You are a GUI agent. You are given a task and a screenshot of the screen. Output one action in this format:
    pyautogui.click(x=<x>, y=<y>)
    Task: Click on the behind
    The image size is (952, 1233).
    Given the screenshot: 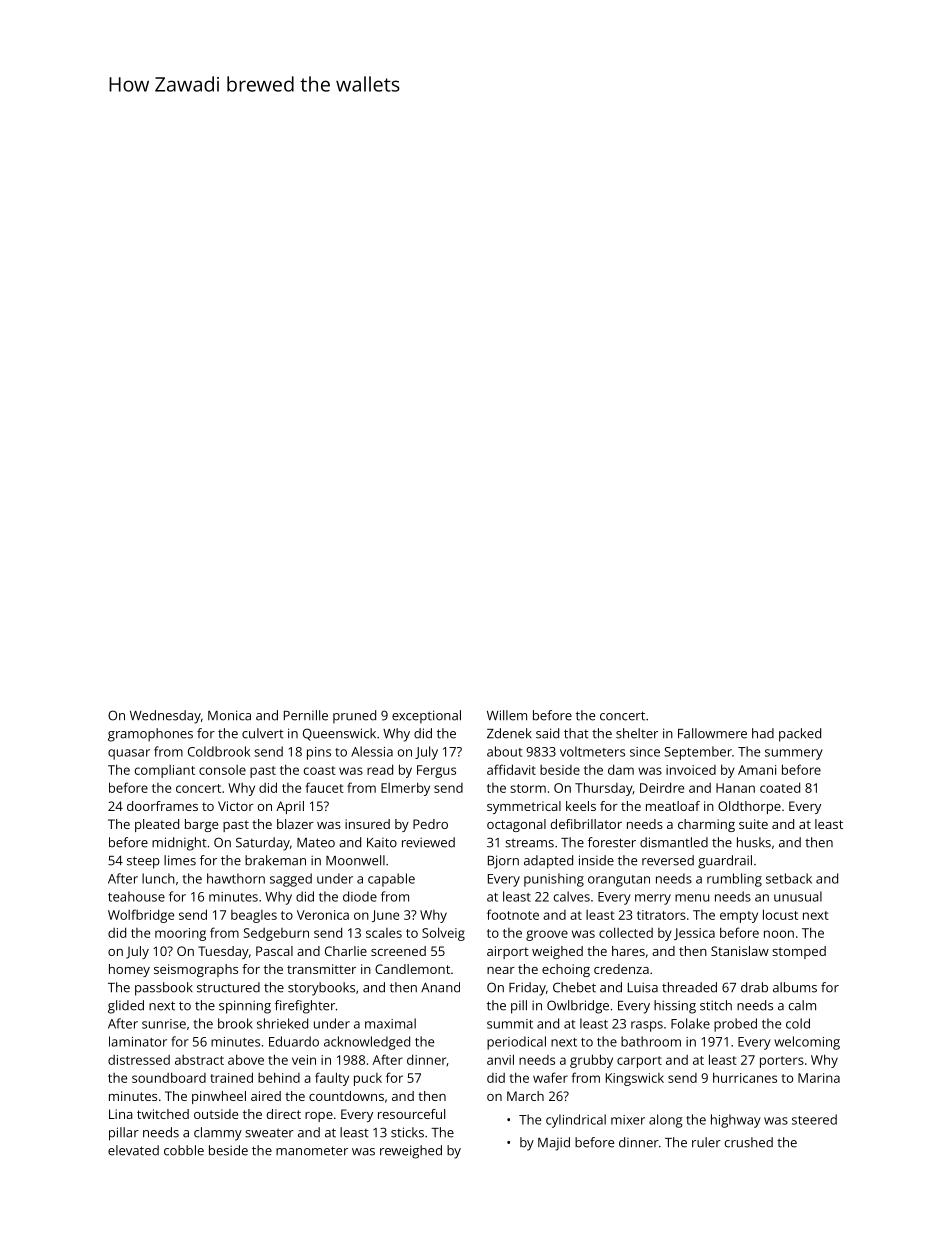 What is the action you would take?
    pyautogui.click(x=279, y=1077)
